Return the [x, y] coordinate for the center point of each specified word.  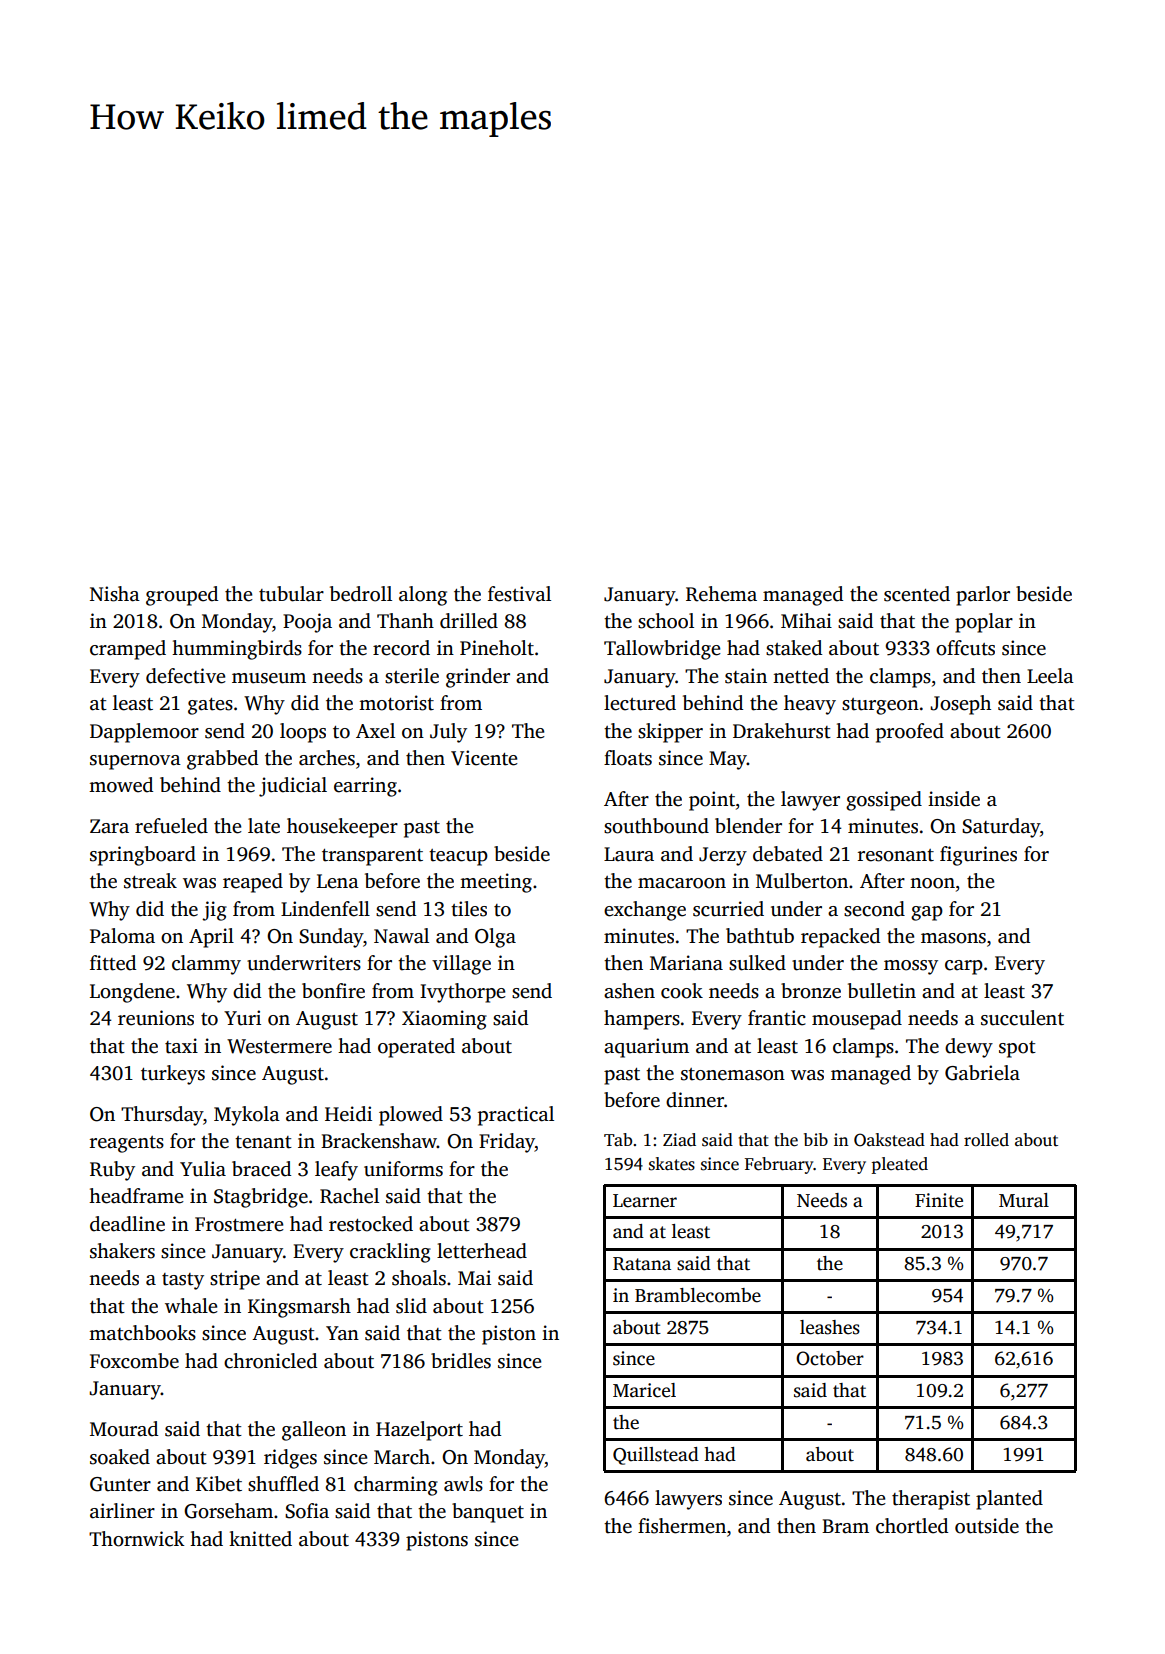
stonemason [733, 1074]
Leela [1050, 676]
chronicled [270, 1361]
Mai [474, 1278]
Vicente [484, 758]
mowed [121, 785]
